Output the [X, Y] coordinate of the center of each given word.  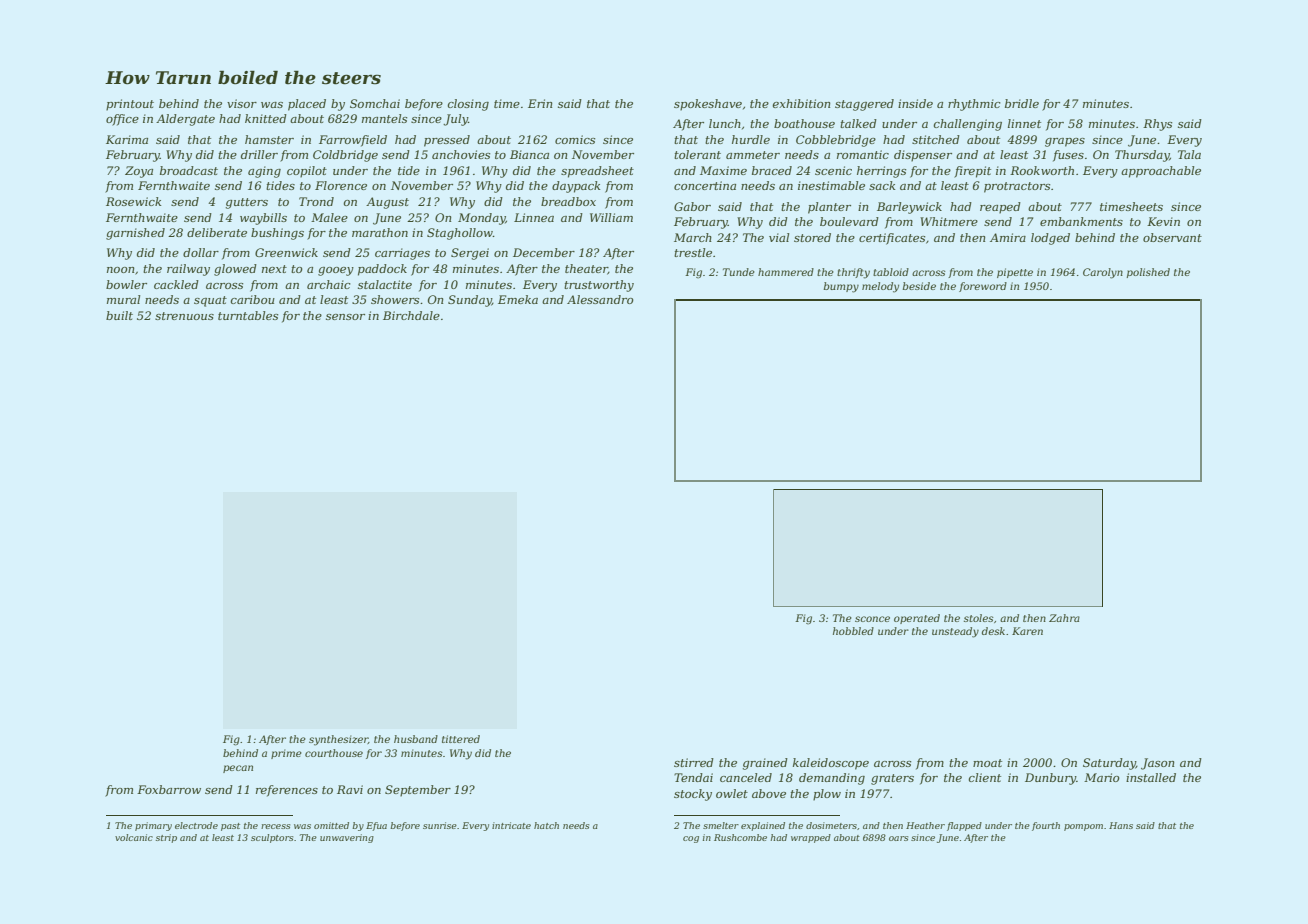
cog [691, 839]
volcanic [134, 837]
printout [130, 105]
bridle [1022, 103]
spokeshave [708, 105]
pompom [1083, 827]
